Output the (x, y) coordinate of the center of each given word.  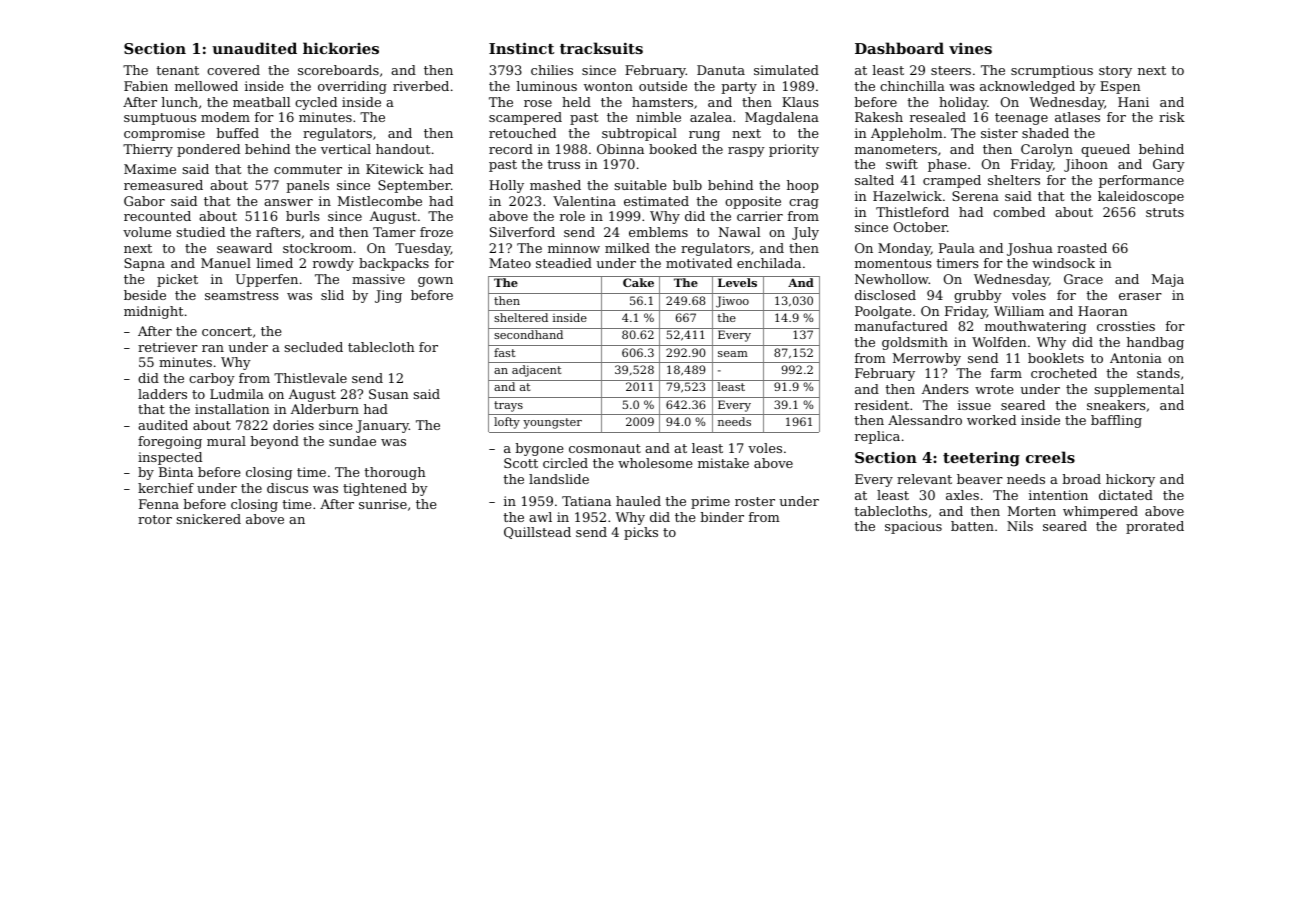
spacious (913, 527)
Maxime (150, 169)
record (511, 149)
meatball (261, 102)
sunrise (383, 504)
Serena (975, 196)
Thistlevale (310, 378)
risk (1172, 117)
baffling (1116, 421)
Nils (1020, 526)
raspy (746, 152)
